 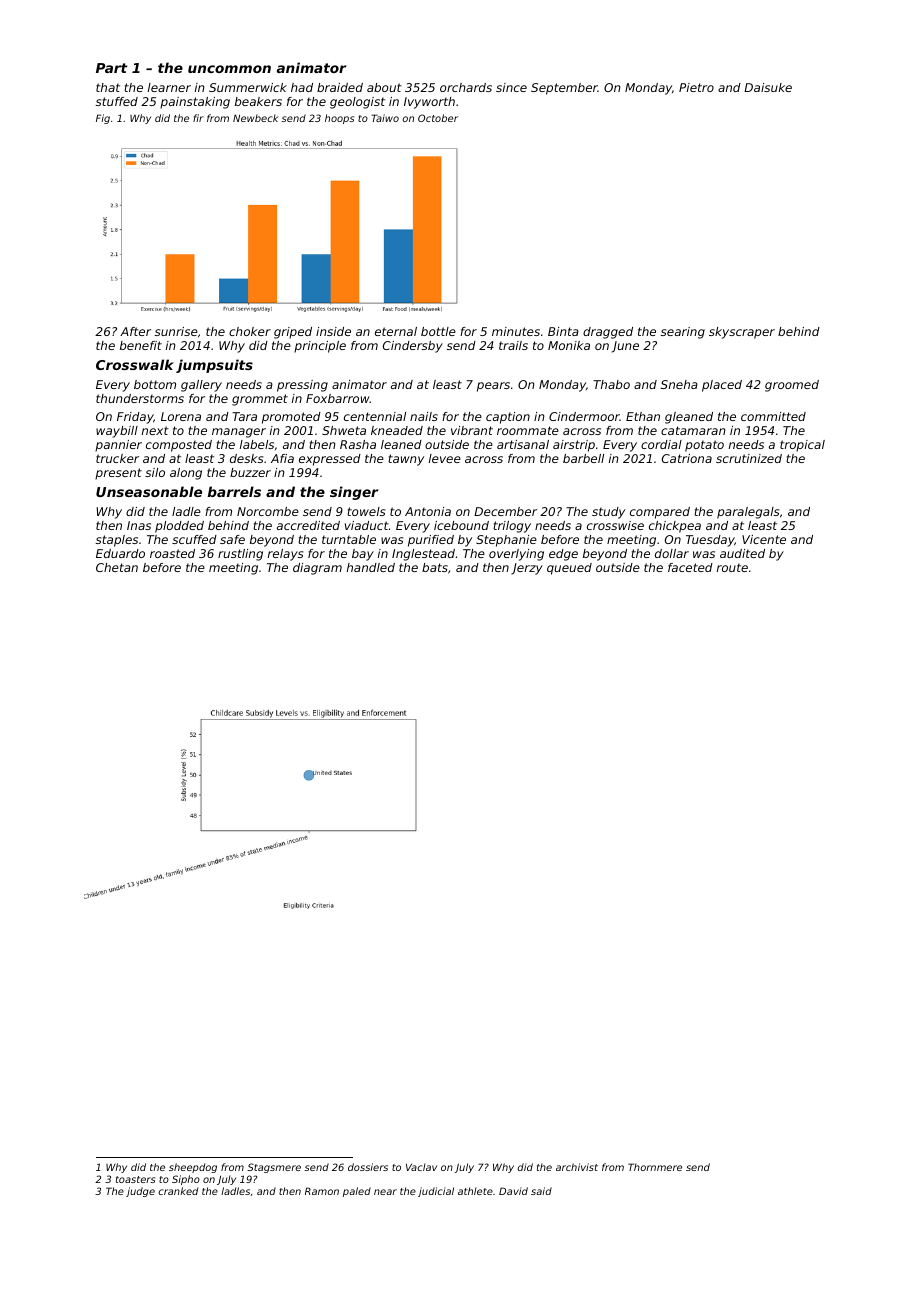 What do you see at coordinates (655, 1167) in the document?
I see `Thornmere` at bounding box center [655, 1167].
